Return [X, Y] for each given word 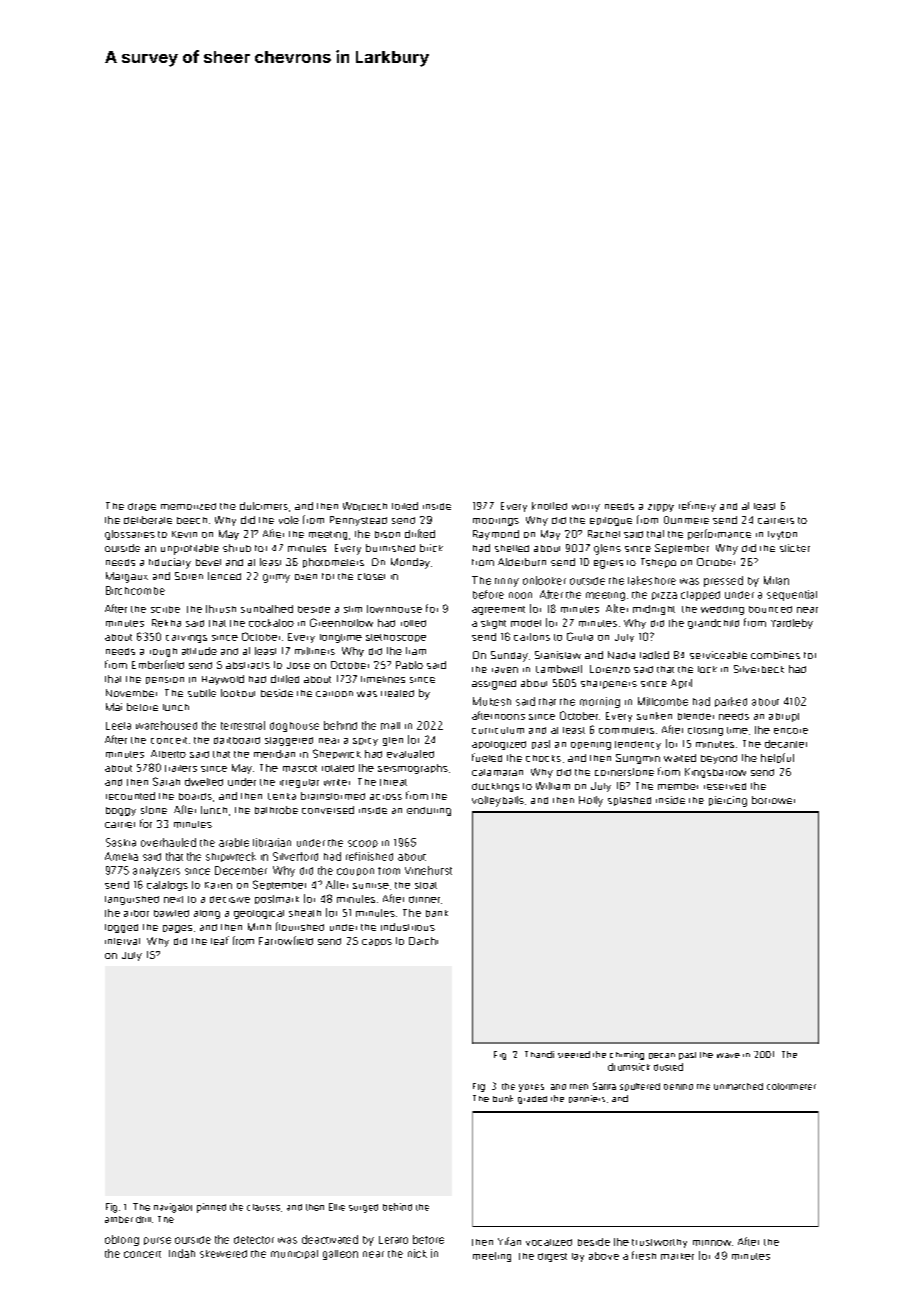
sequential [792, 595]
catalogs [167, 886]
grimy [276, 578]
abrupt [784, 717]
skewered [223, 1254]
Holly [591, 801]
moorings [496, 522]
